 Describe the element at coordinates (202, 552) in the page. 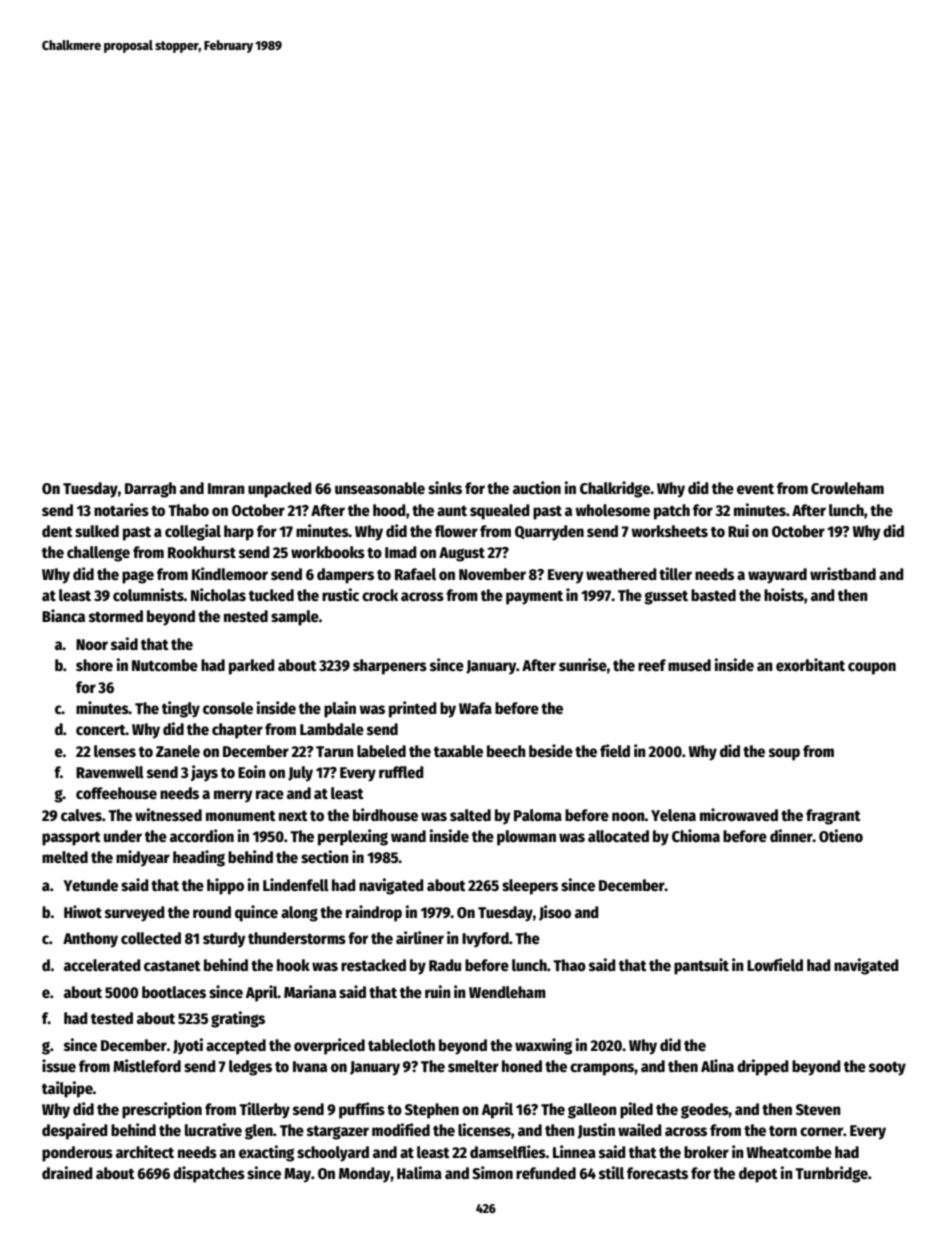

I see `Rookhurst` at that location.
